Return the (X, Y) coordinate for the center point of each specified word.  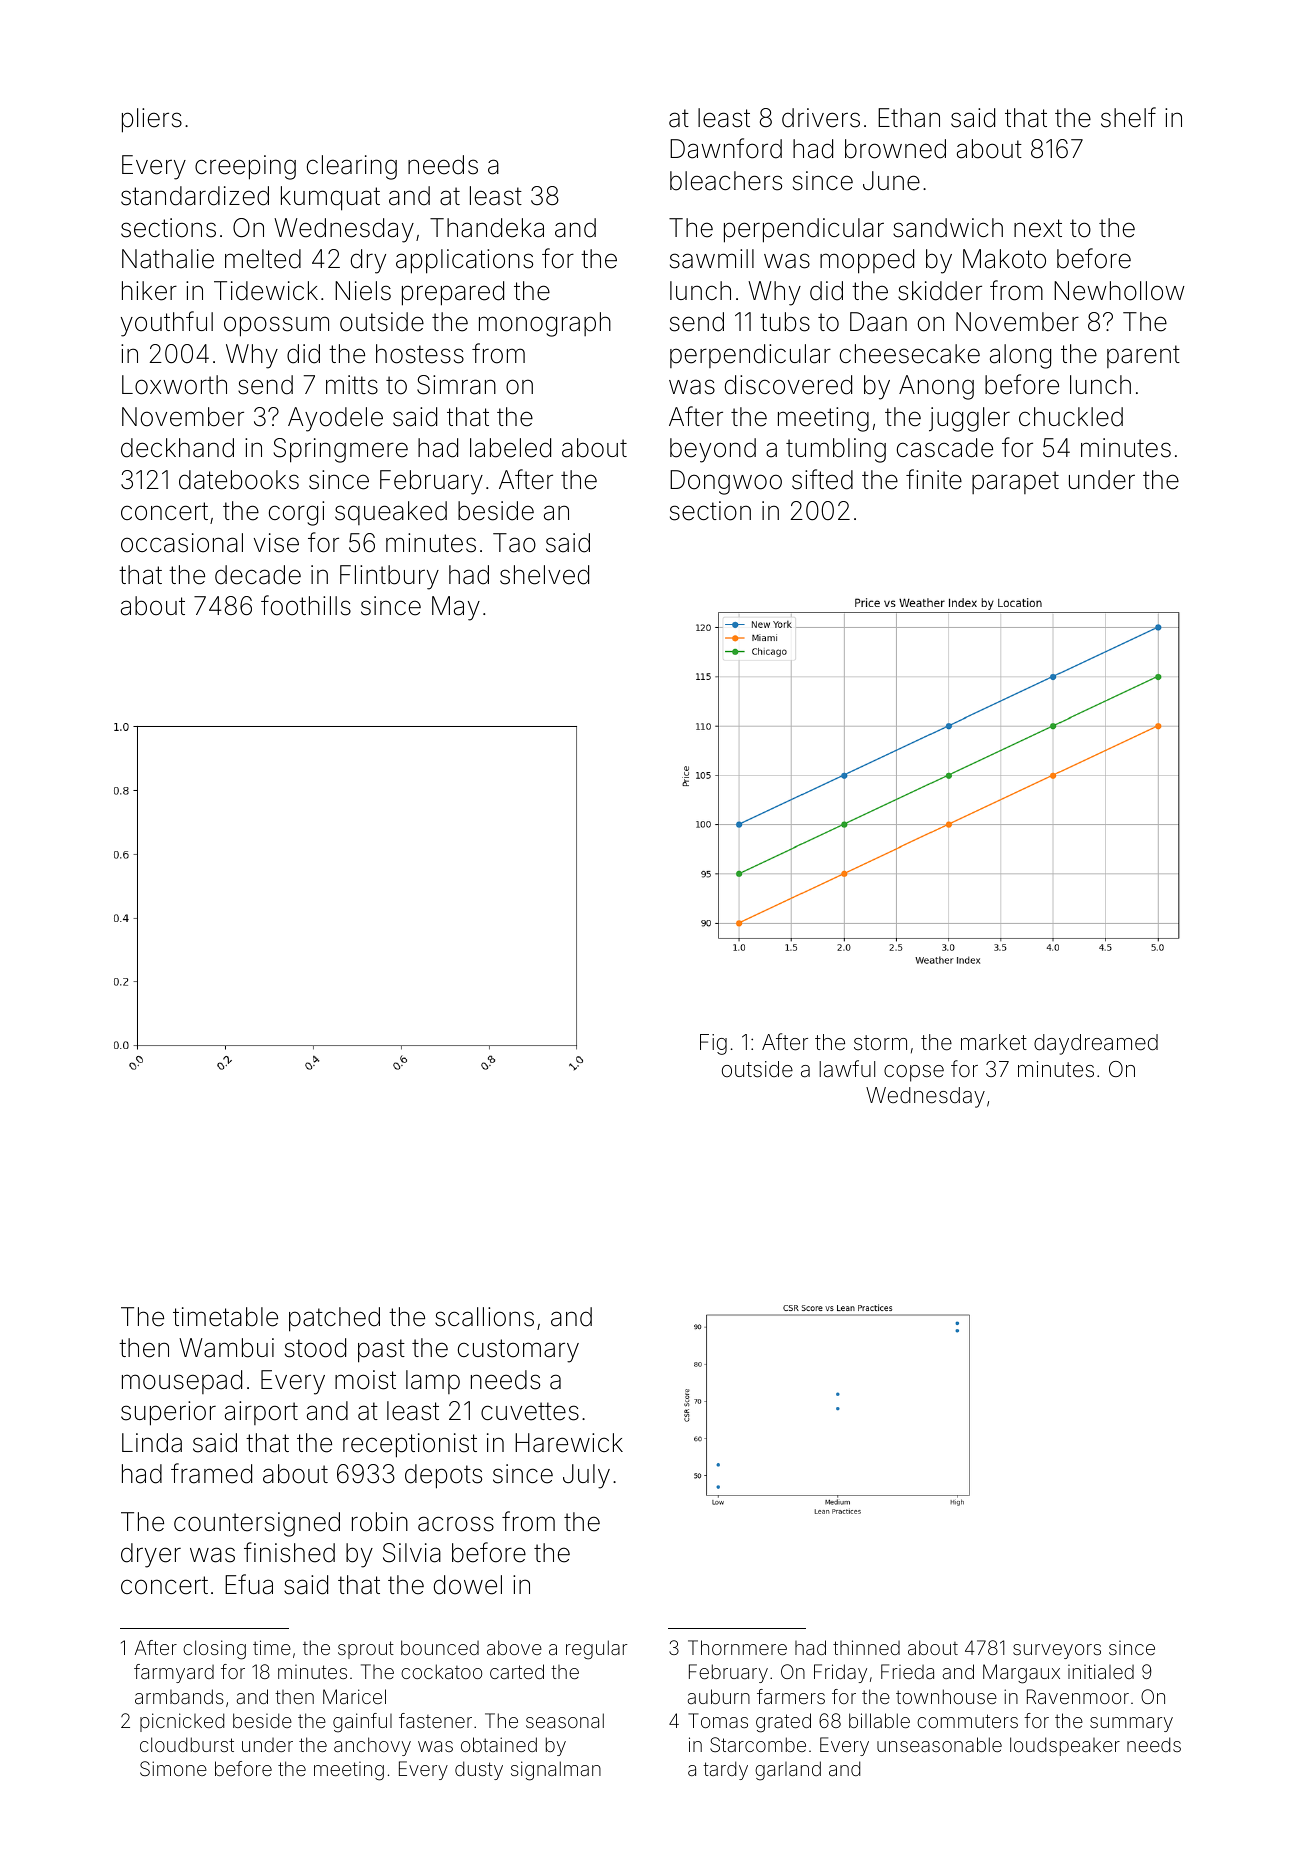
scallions (484, 1317)
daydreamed (1096, 1044)
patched (334, 1319)
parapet (1015, 482)
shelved (544, 575)
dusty (479, 1770)
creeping (245, 167)
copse (914, 1073)
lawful (847, 1069)
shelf (1128, 117)
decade (258, 575)
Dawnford (726, 148)
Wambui (226, 1348)
